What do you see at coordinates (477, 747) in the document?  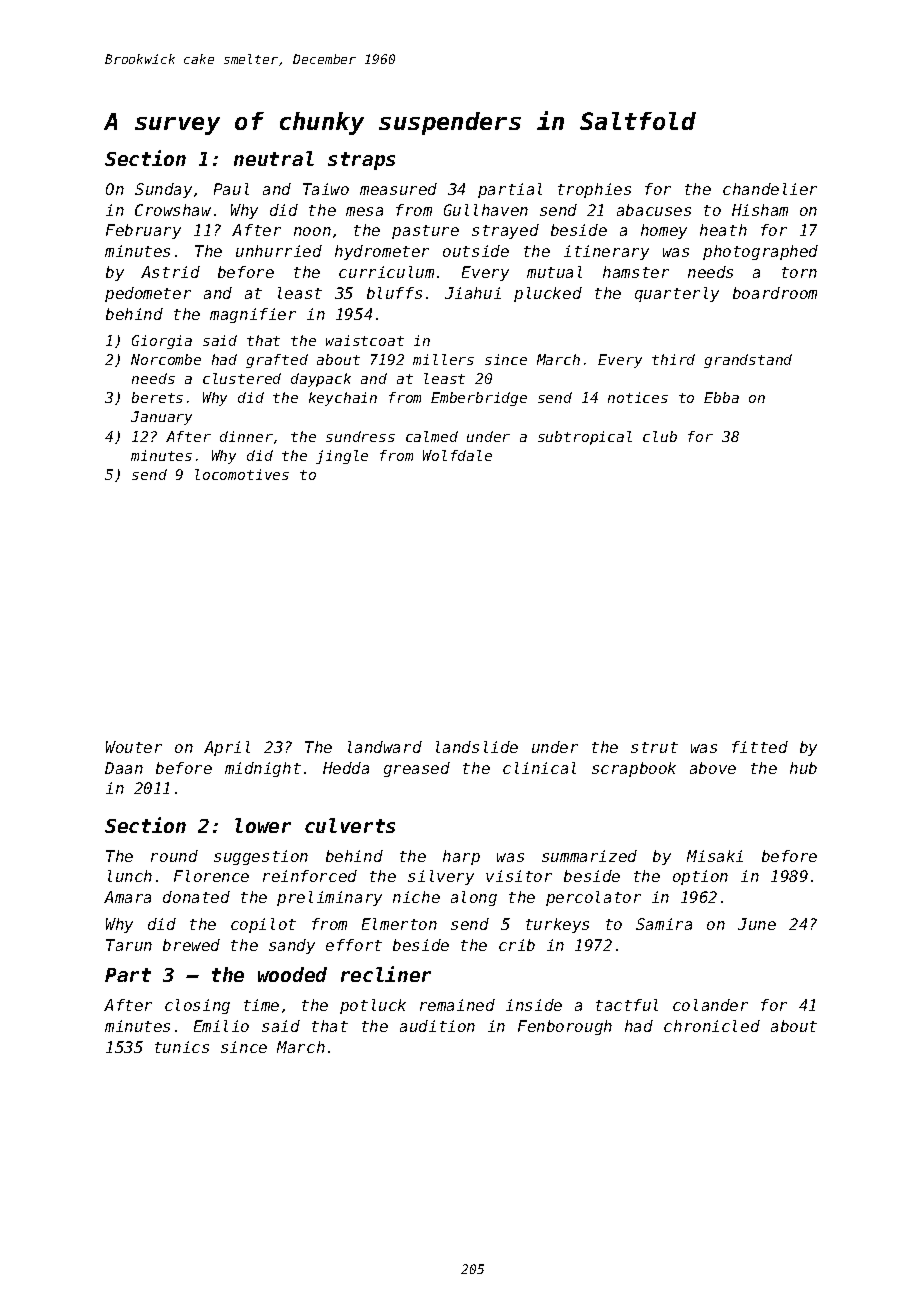 I see `landslide` at bounding box center [477, 747].
